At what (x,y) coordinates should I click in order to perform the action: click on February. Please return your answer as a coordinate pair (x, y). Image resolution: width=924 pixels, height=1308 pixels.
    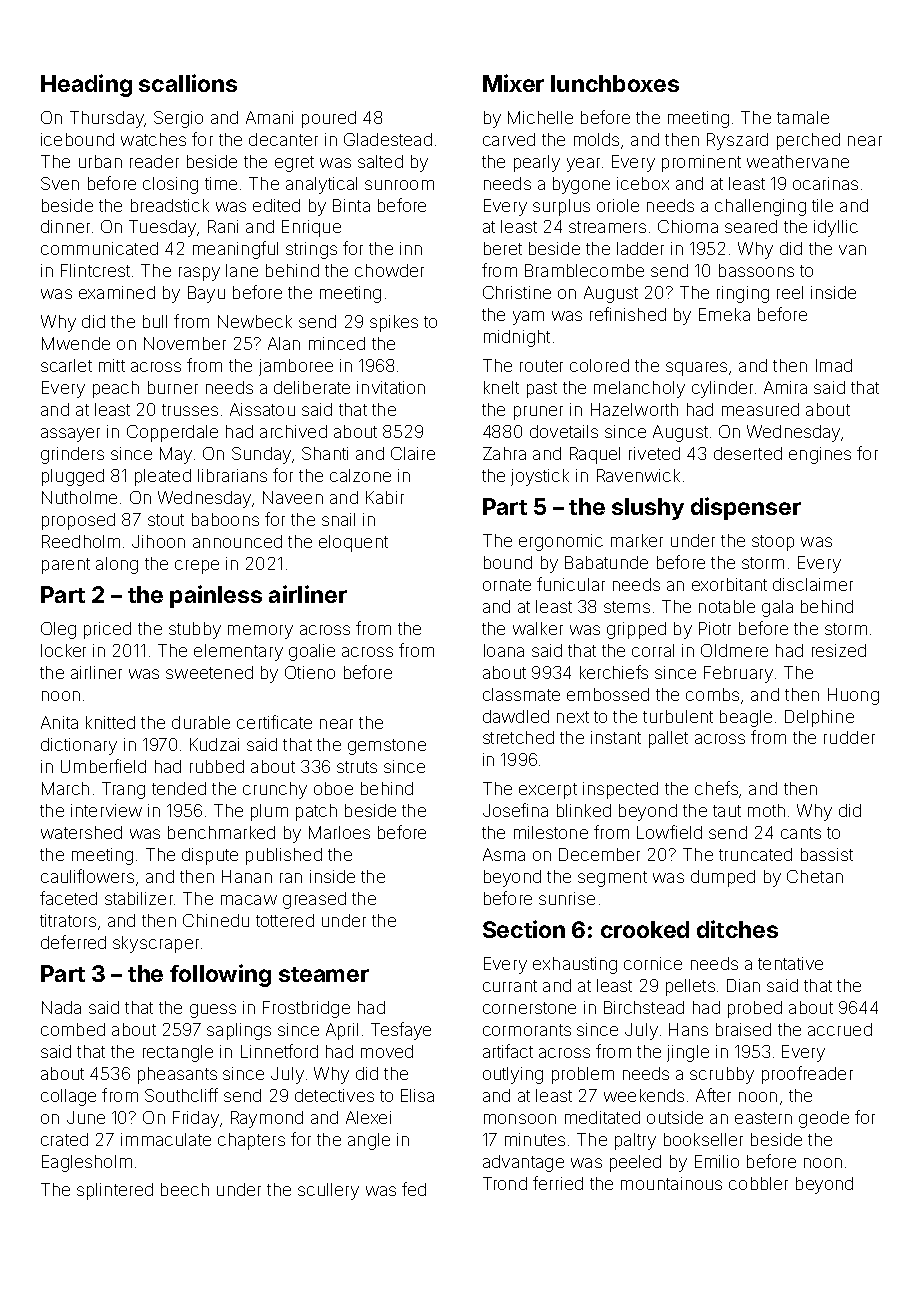
    Looking at the image, I should click on (738, 674).
